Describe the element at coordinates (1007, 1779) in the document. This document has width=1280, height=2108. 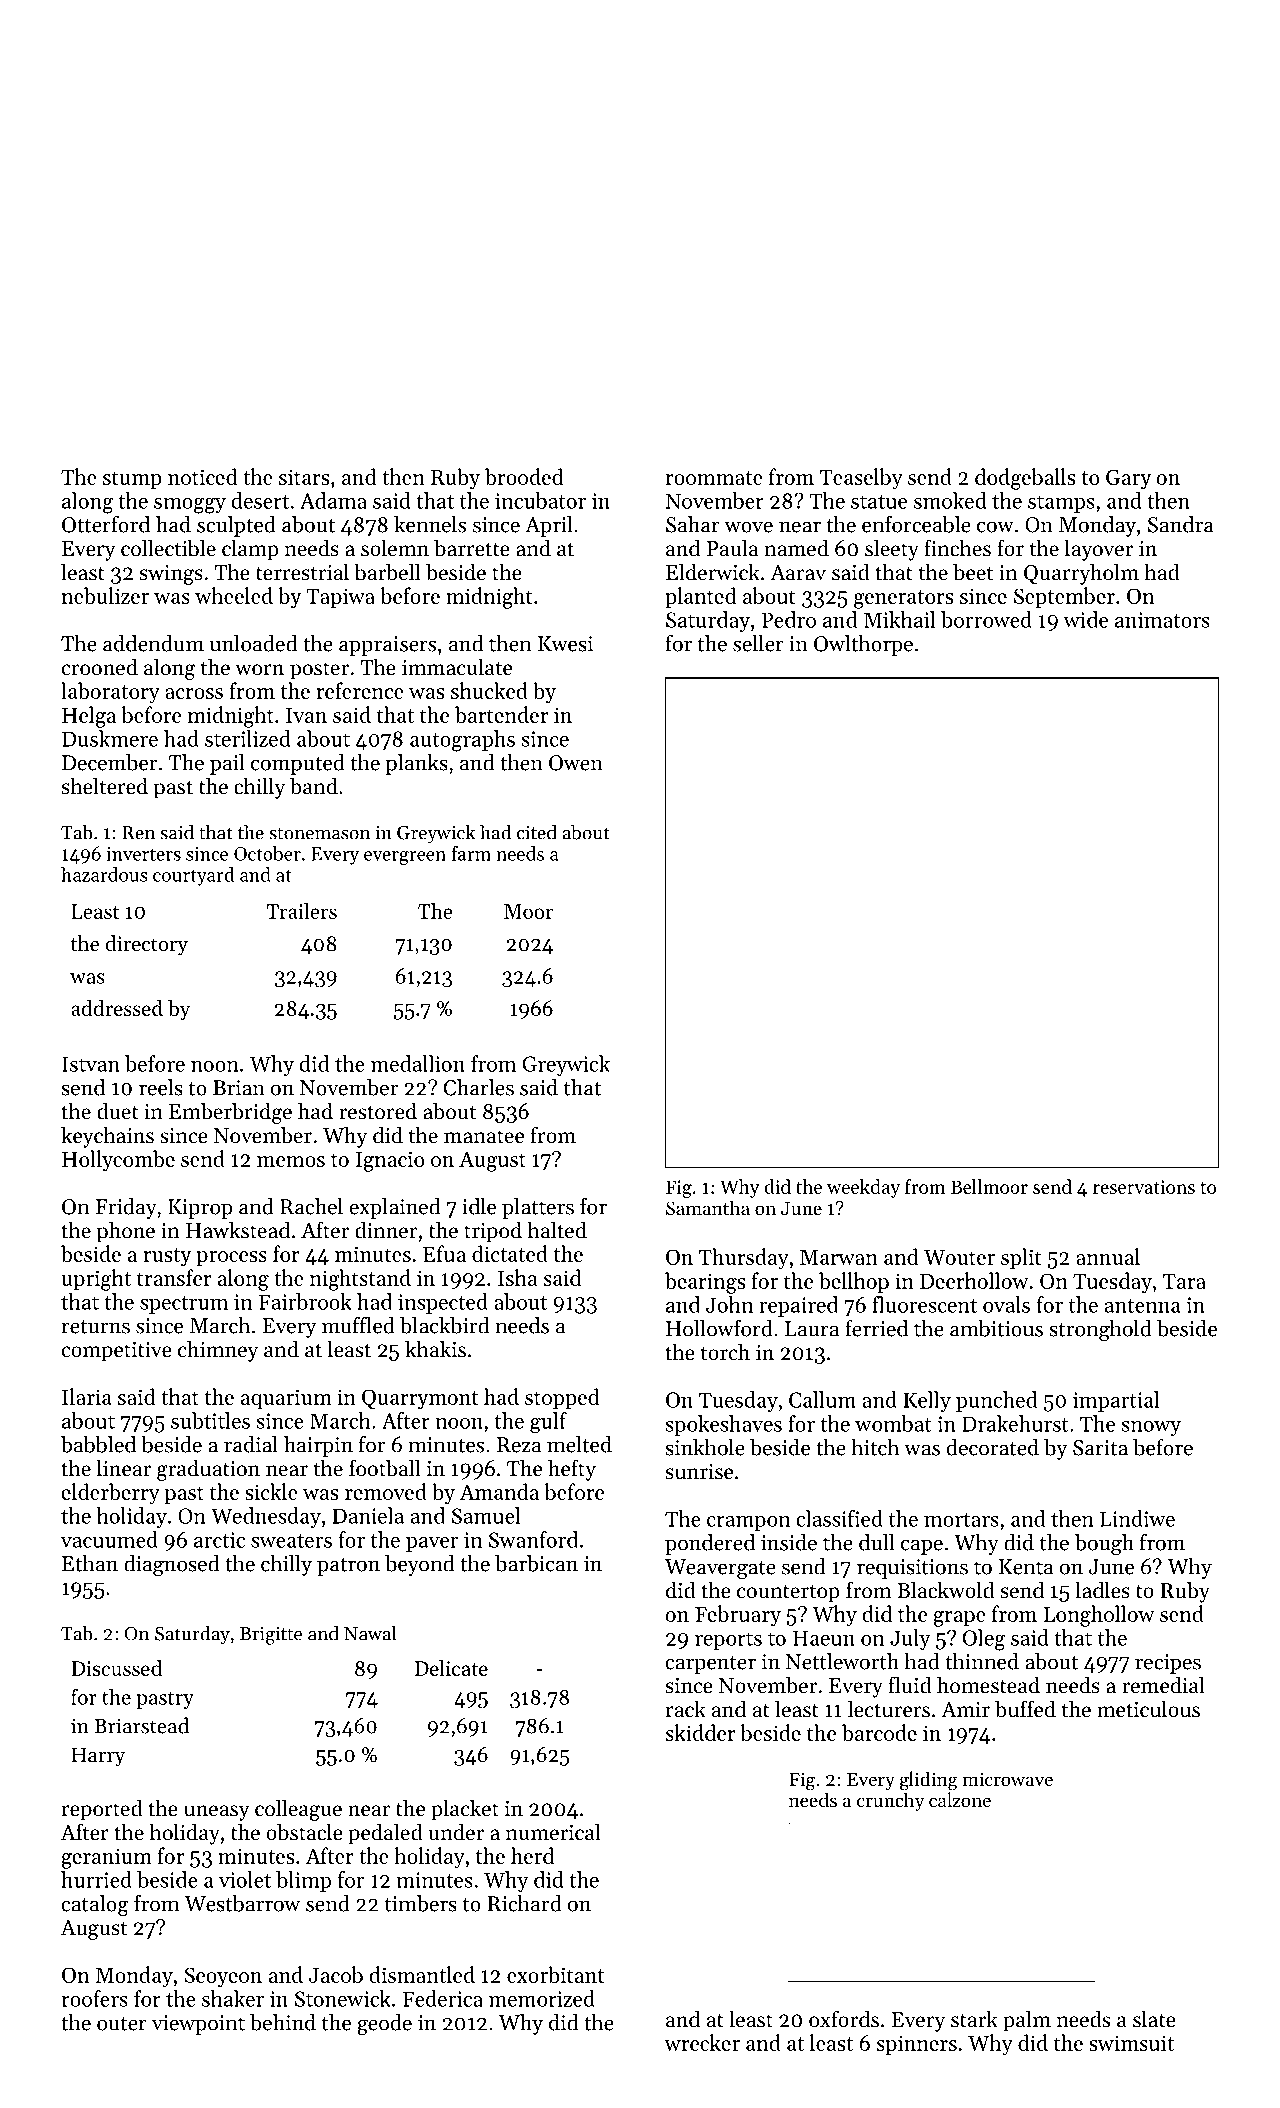
I see `microwave` at that location.
